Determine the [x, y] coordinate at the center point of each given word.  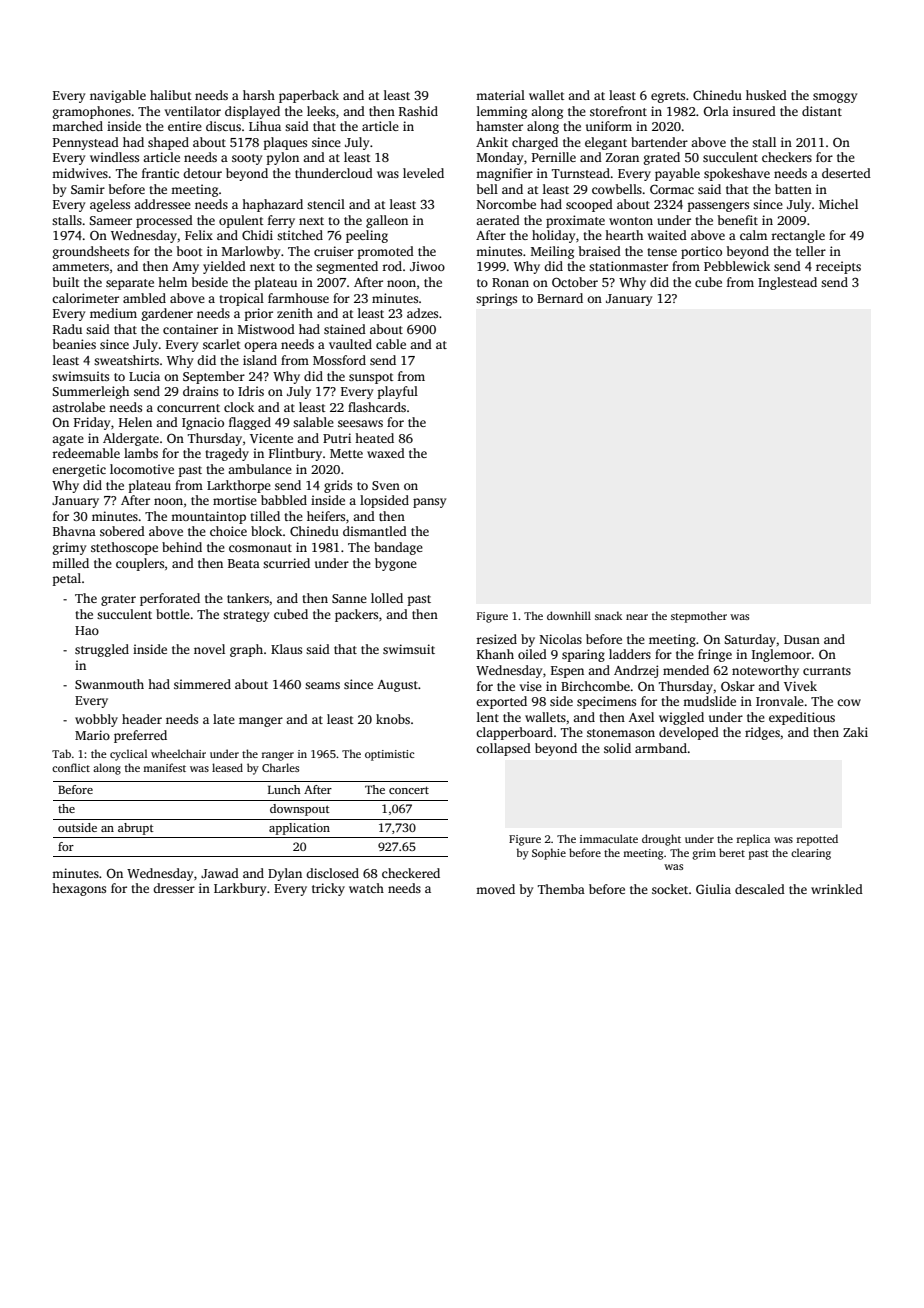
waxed [386, 453]
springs [496, 299]
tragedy [227, 454]
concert [409, 790]
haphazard [272, 205]
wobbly [96, 720]
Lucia [144, 376]
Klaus [286, 649]
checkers [787, 157]
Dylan [285, 874]
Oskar [738, 686]
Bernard [560, 298]
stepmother [699, 617]
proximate [575, 221]
